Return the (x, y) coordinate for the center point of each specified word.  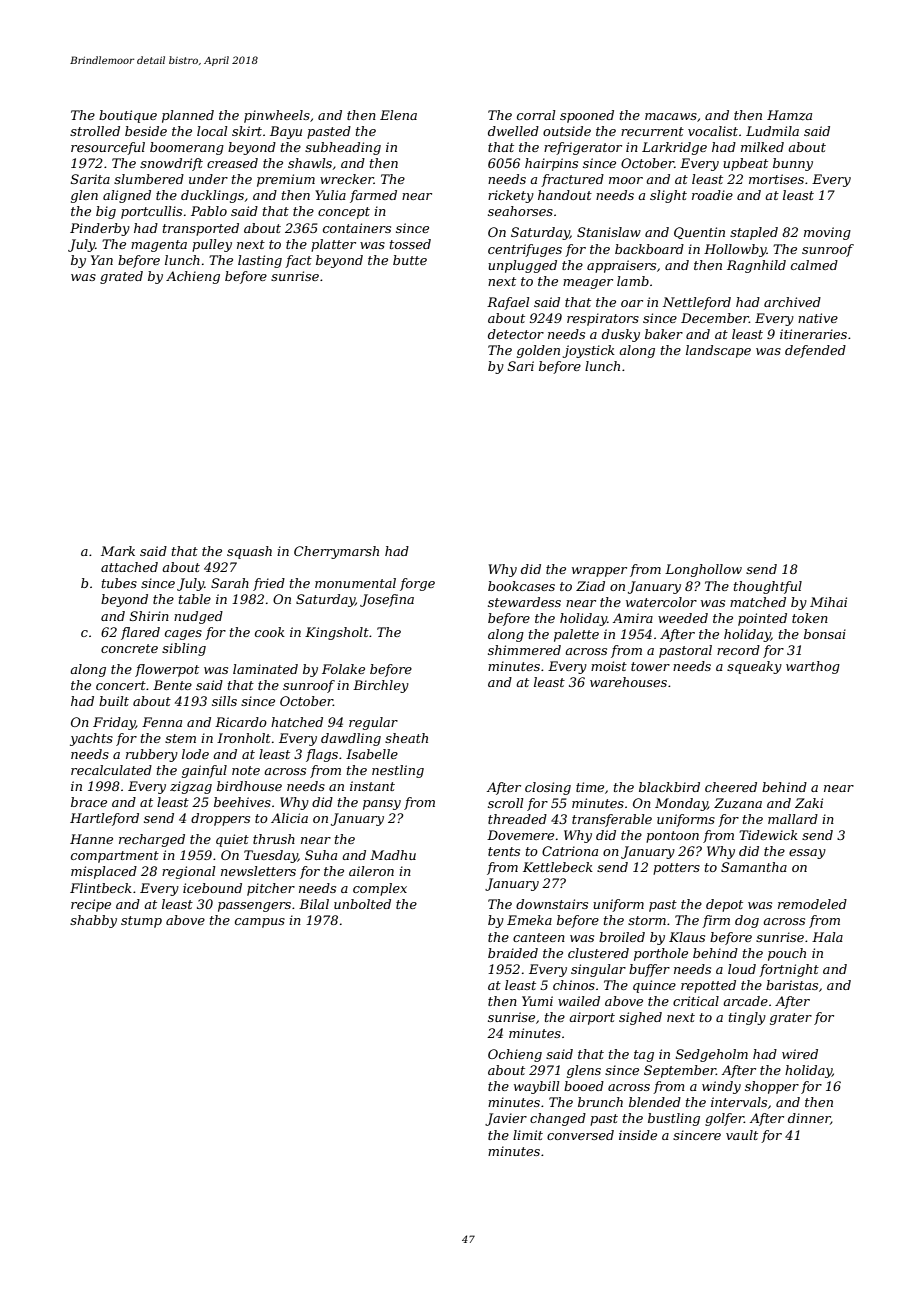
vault (742, 1135)
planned (188, 116)
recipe (91, 905)
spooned (587, 116)
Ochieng (515, 1055)
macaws (671, 116)
